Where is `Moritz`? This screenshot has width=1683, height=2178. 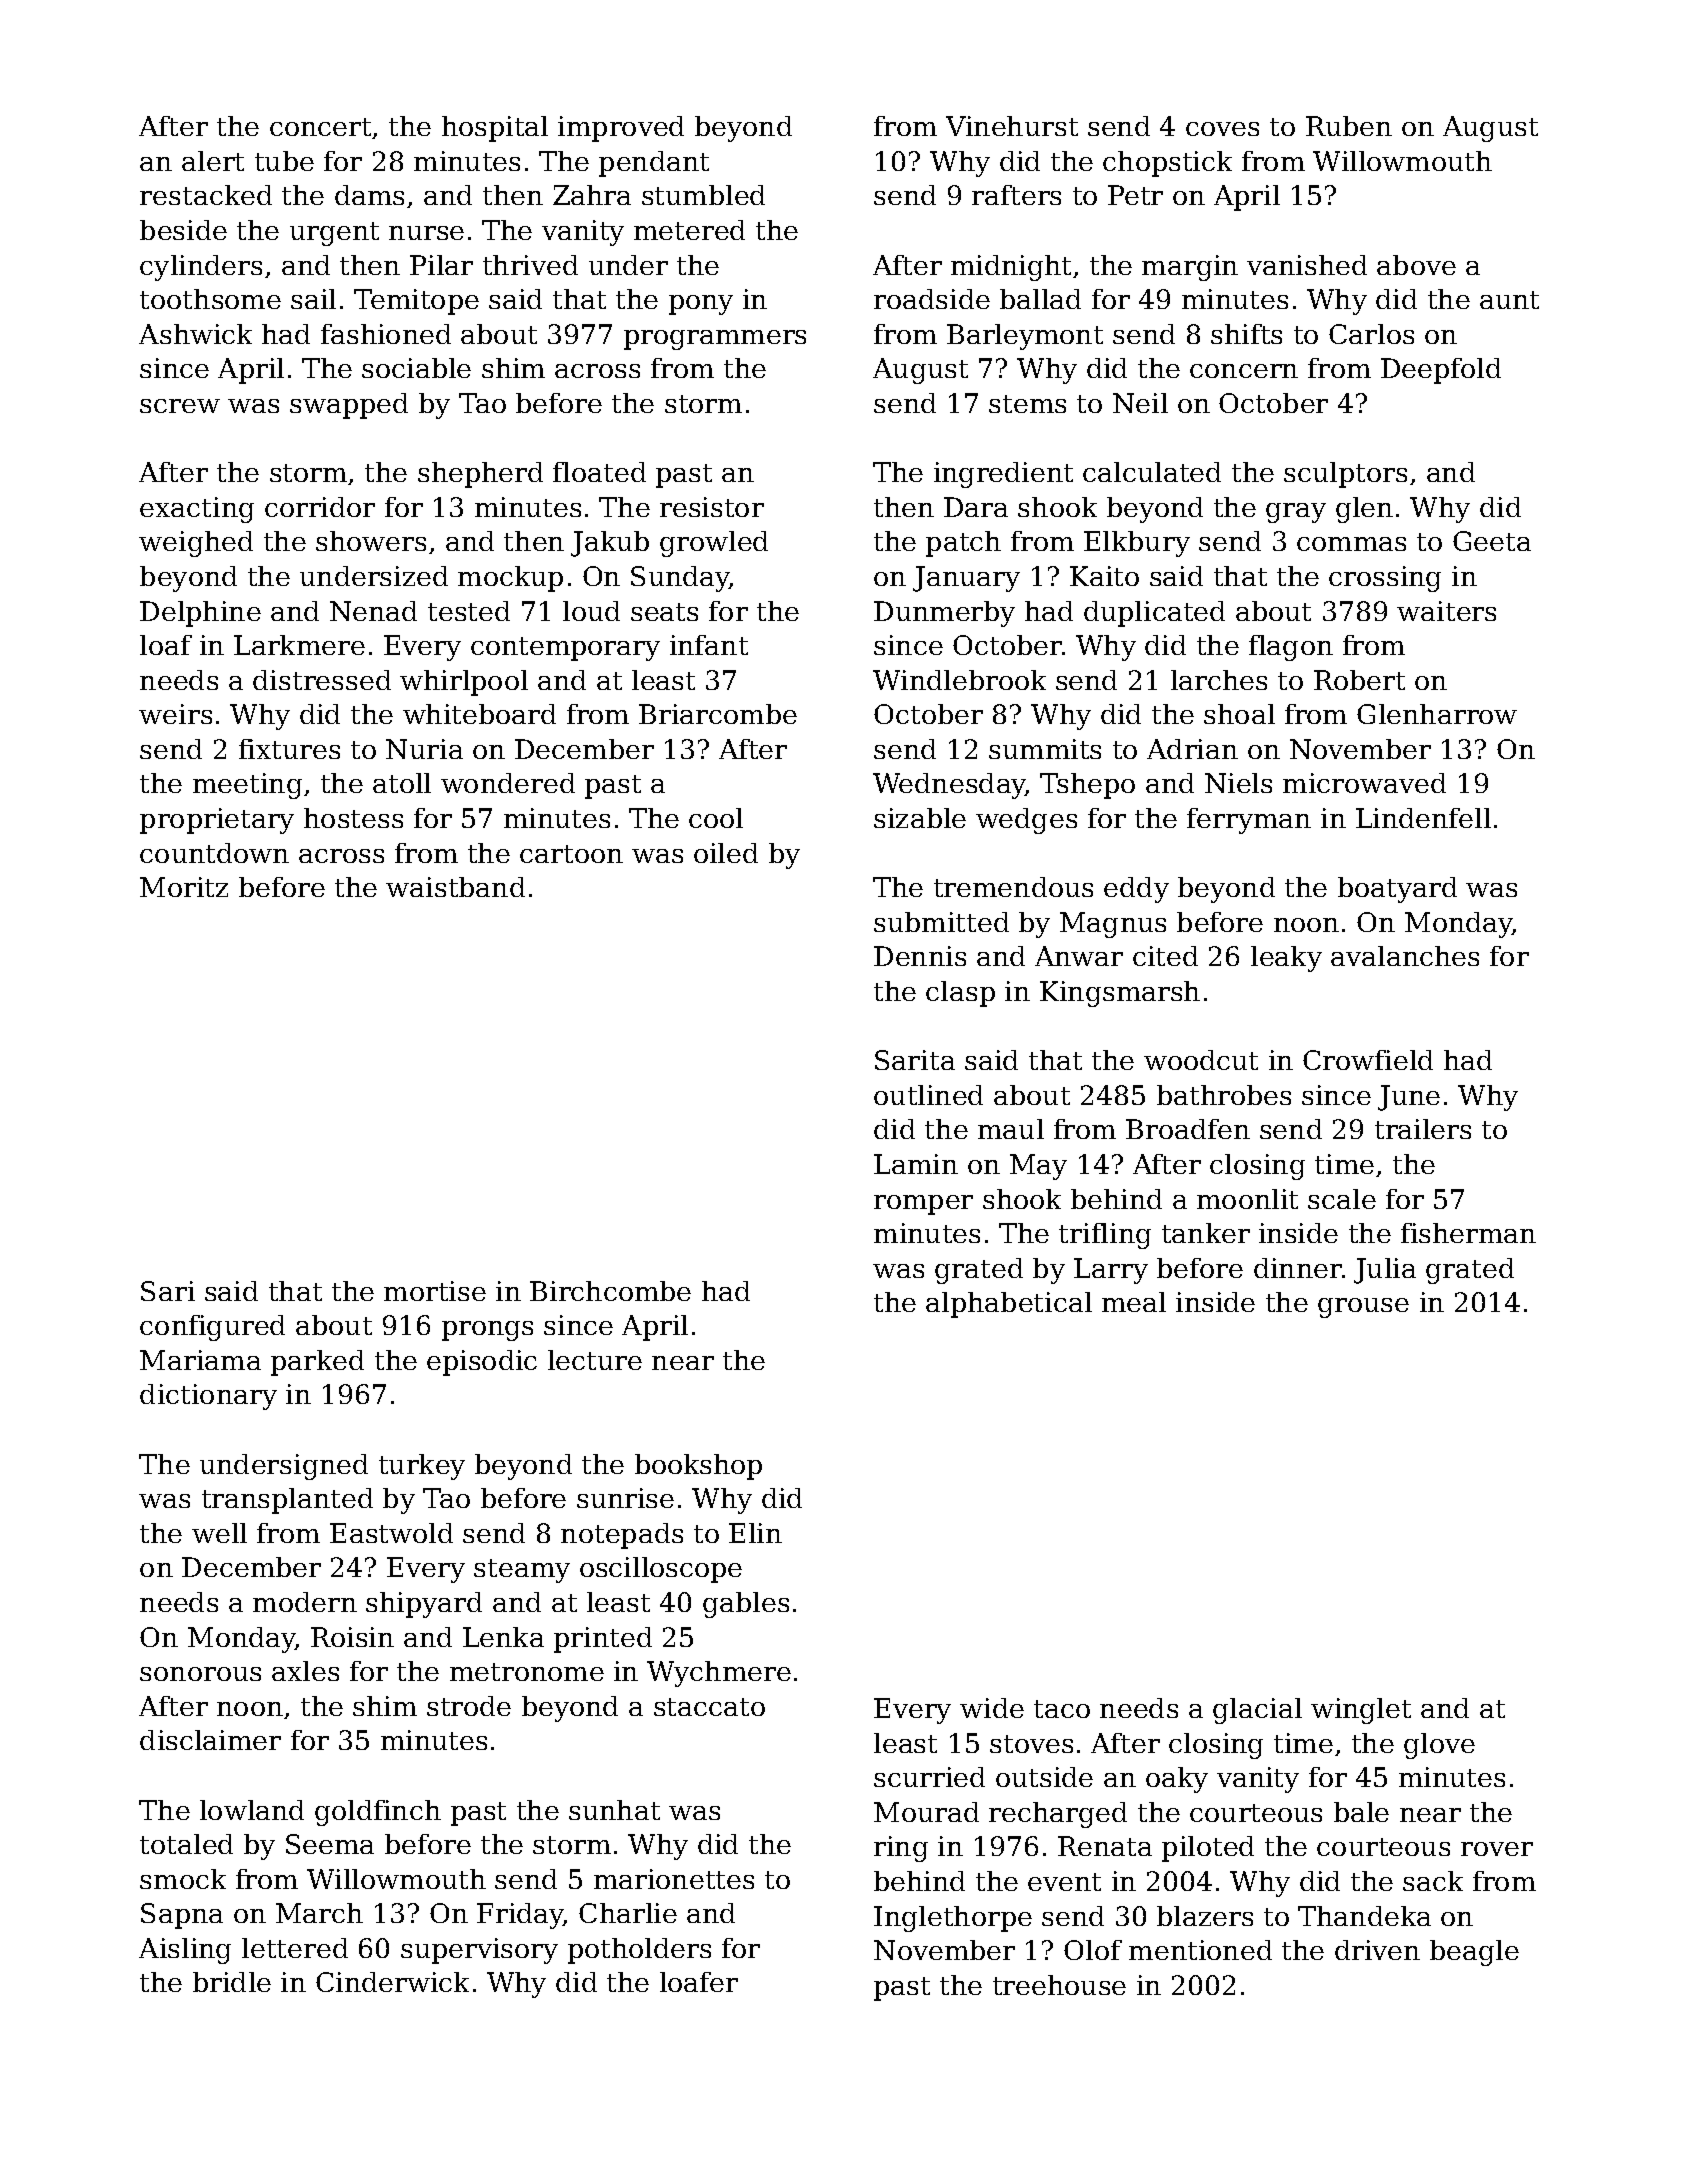 Moritz is located at coordinates (184, 887).
